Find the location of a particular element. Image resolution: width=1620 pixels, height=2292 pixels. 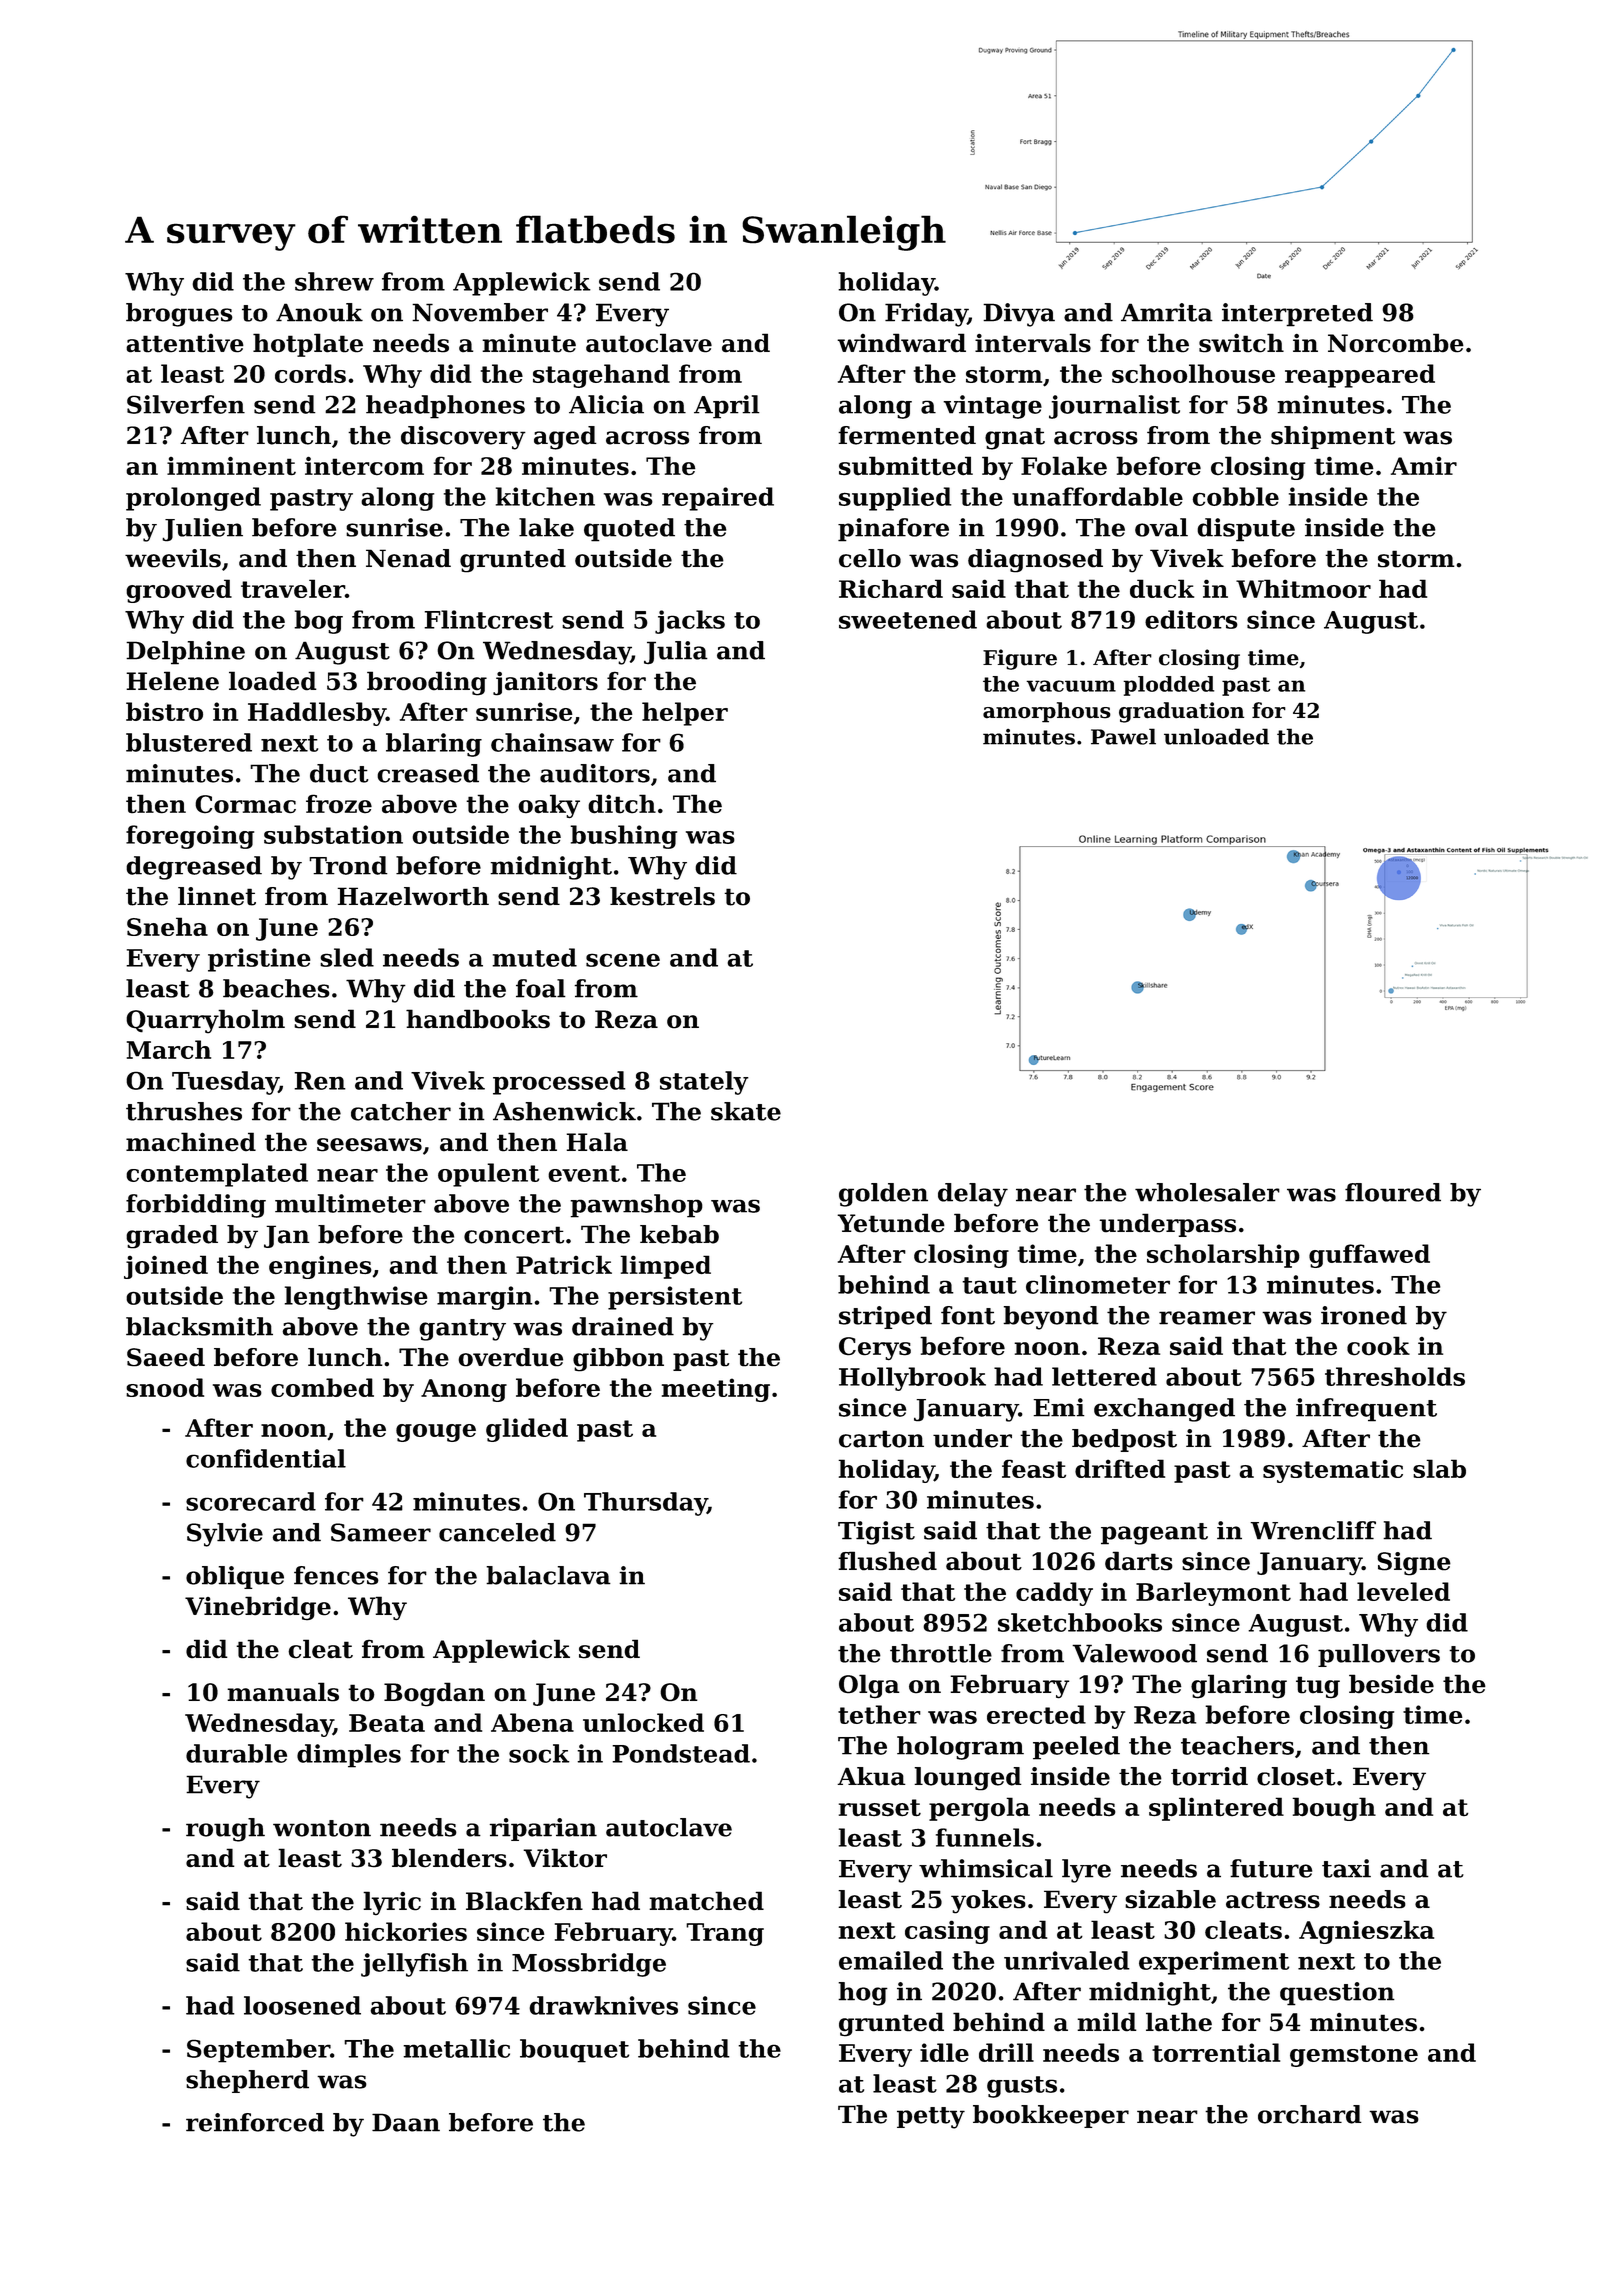

Signe is located at coordinates (1414, 1564).
